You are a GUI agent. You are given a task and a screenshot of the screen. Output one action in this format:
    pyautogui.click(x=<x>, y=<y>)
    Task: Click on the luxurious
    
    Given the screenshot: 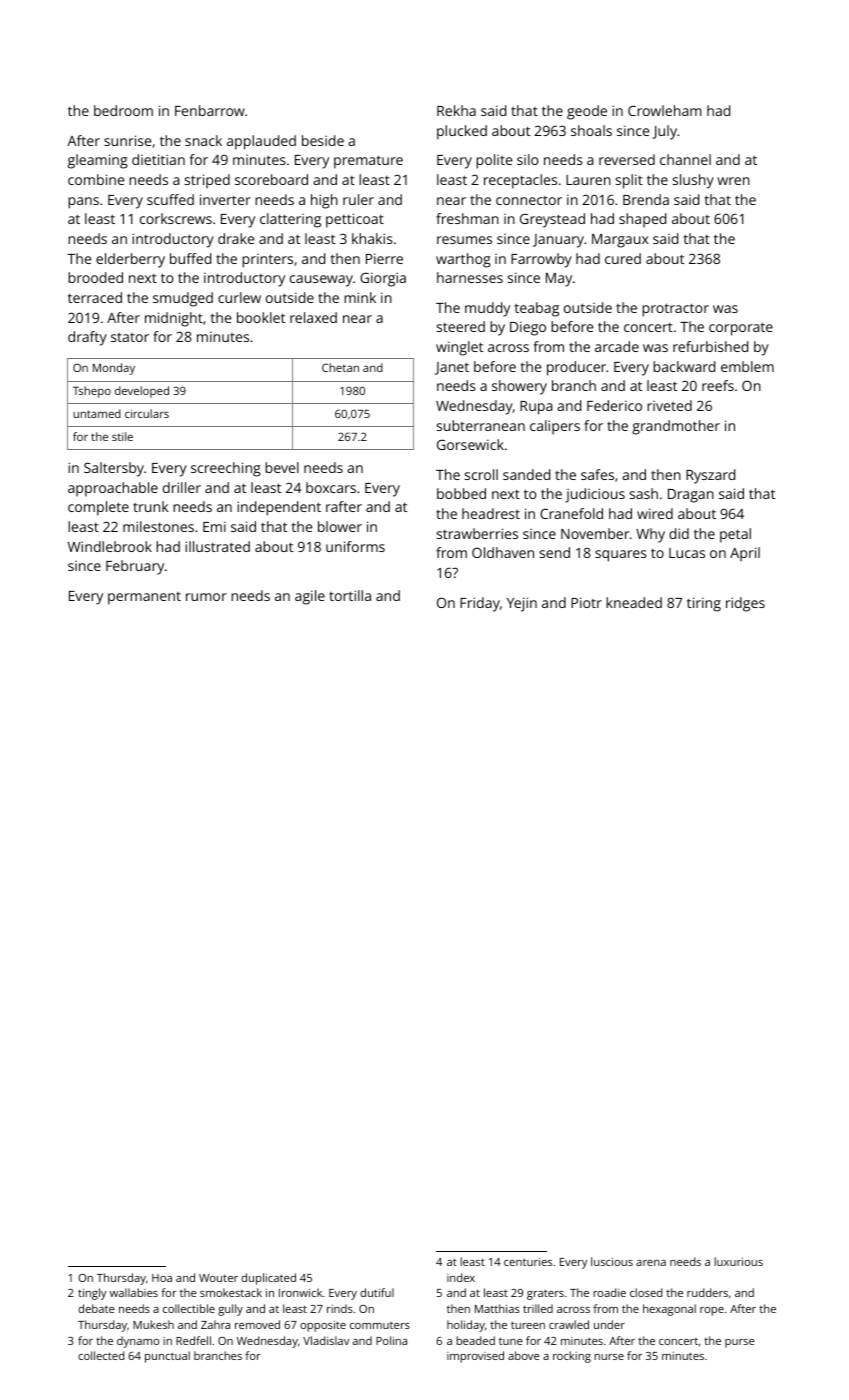 What is the action you would take?
    pyautogui.click(x=738, y=1261)
